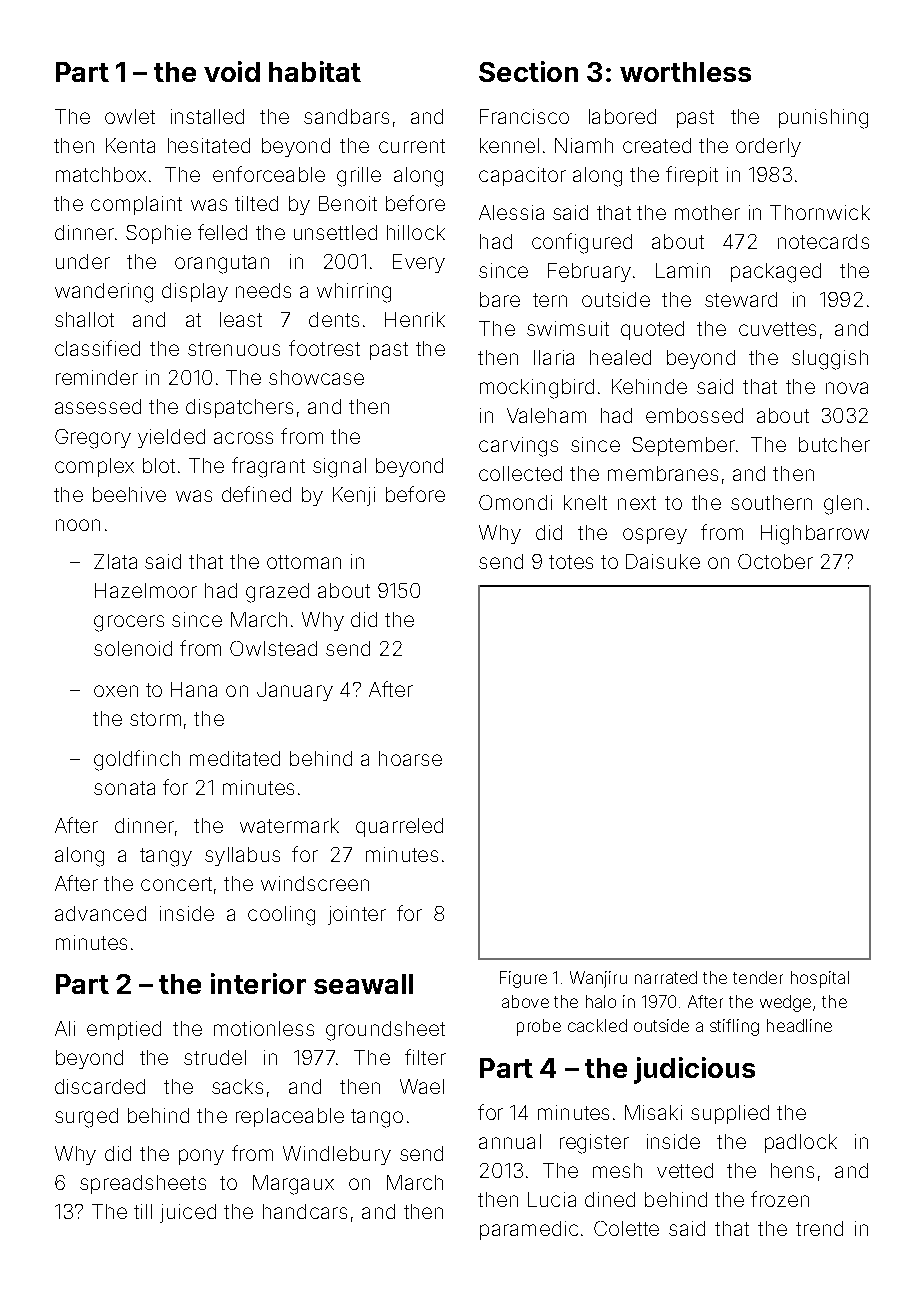 The width and height of the screenshot is (924, 1311). What do you see at coordinates (263, 290) in the screenshot?
I see `needs` at bounding box center [263, 290].
